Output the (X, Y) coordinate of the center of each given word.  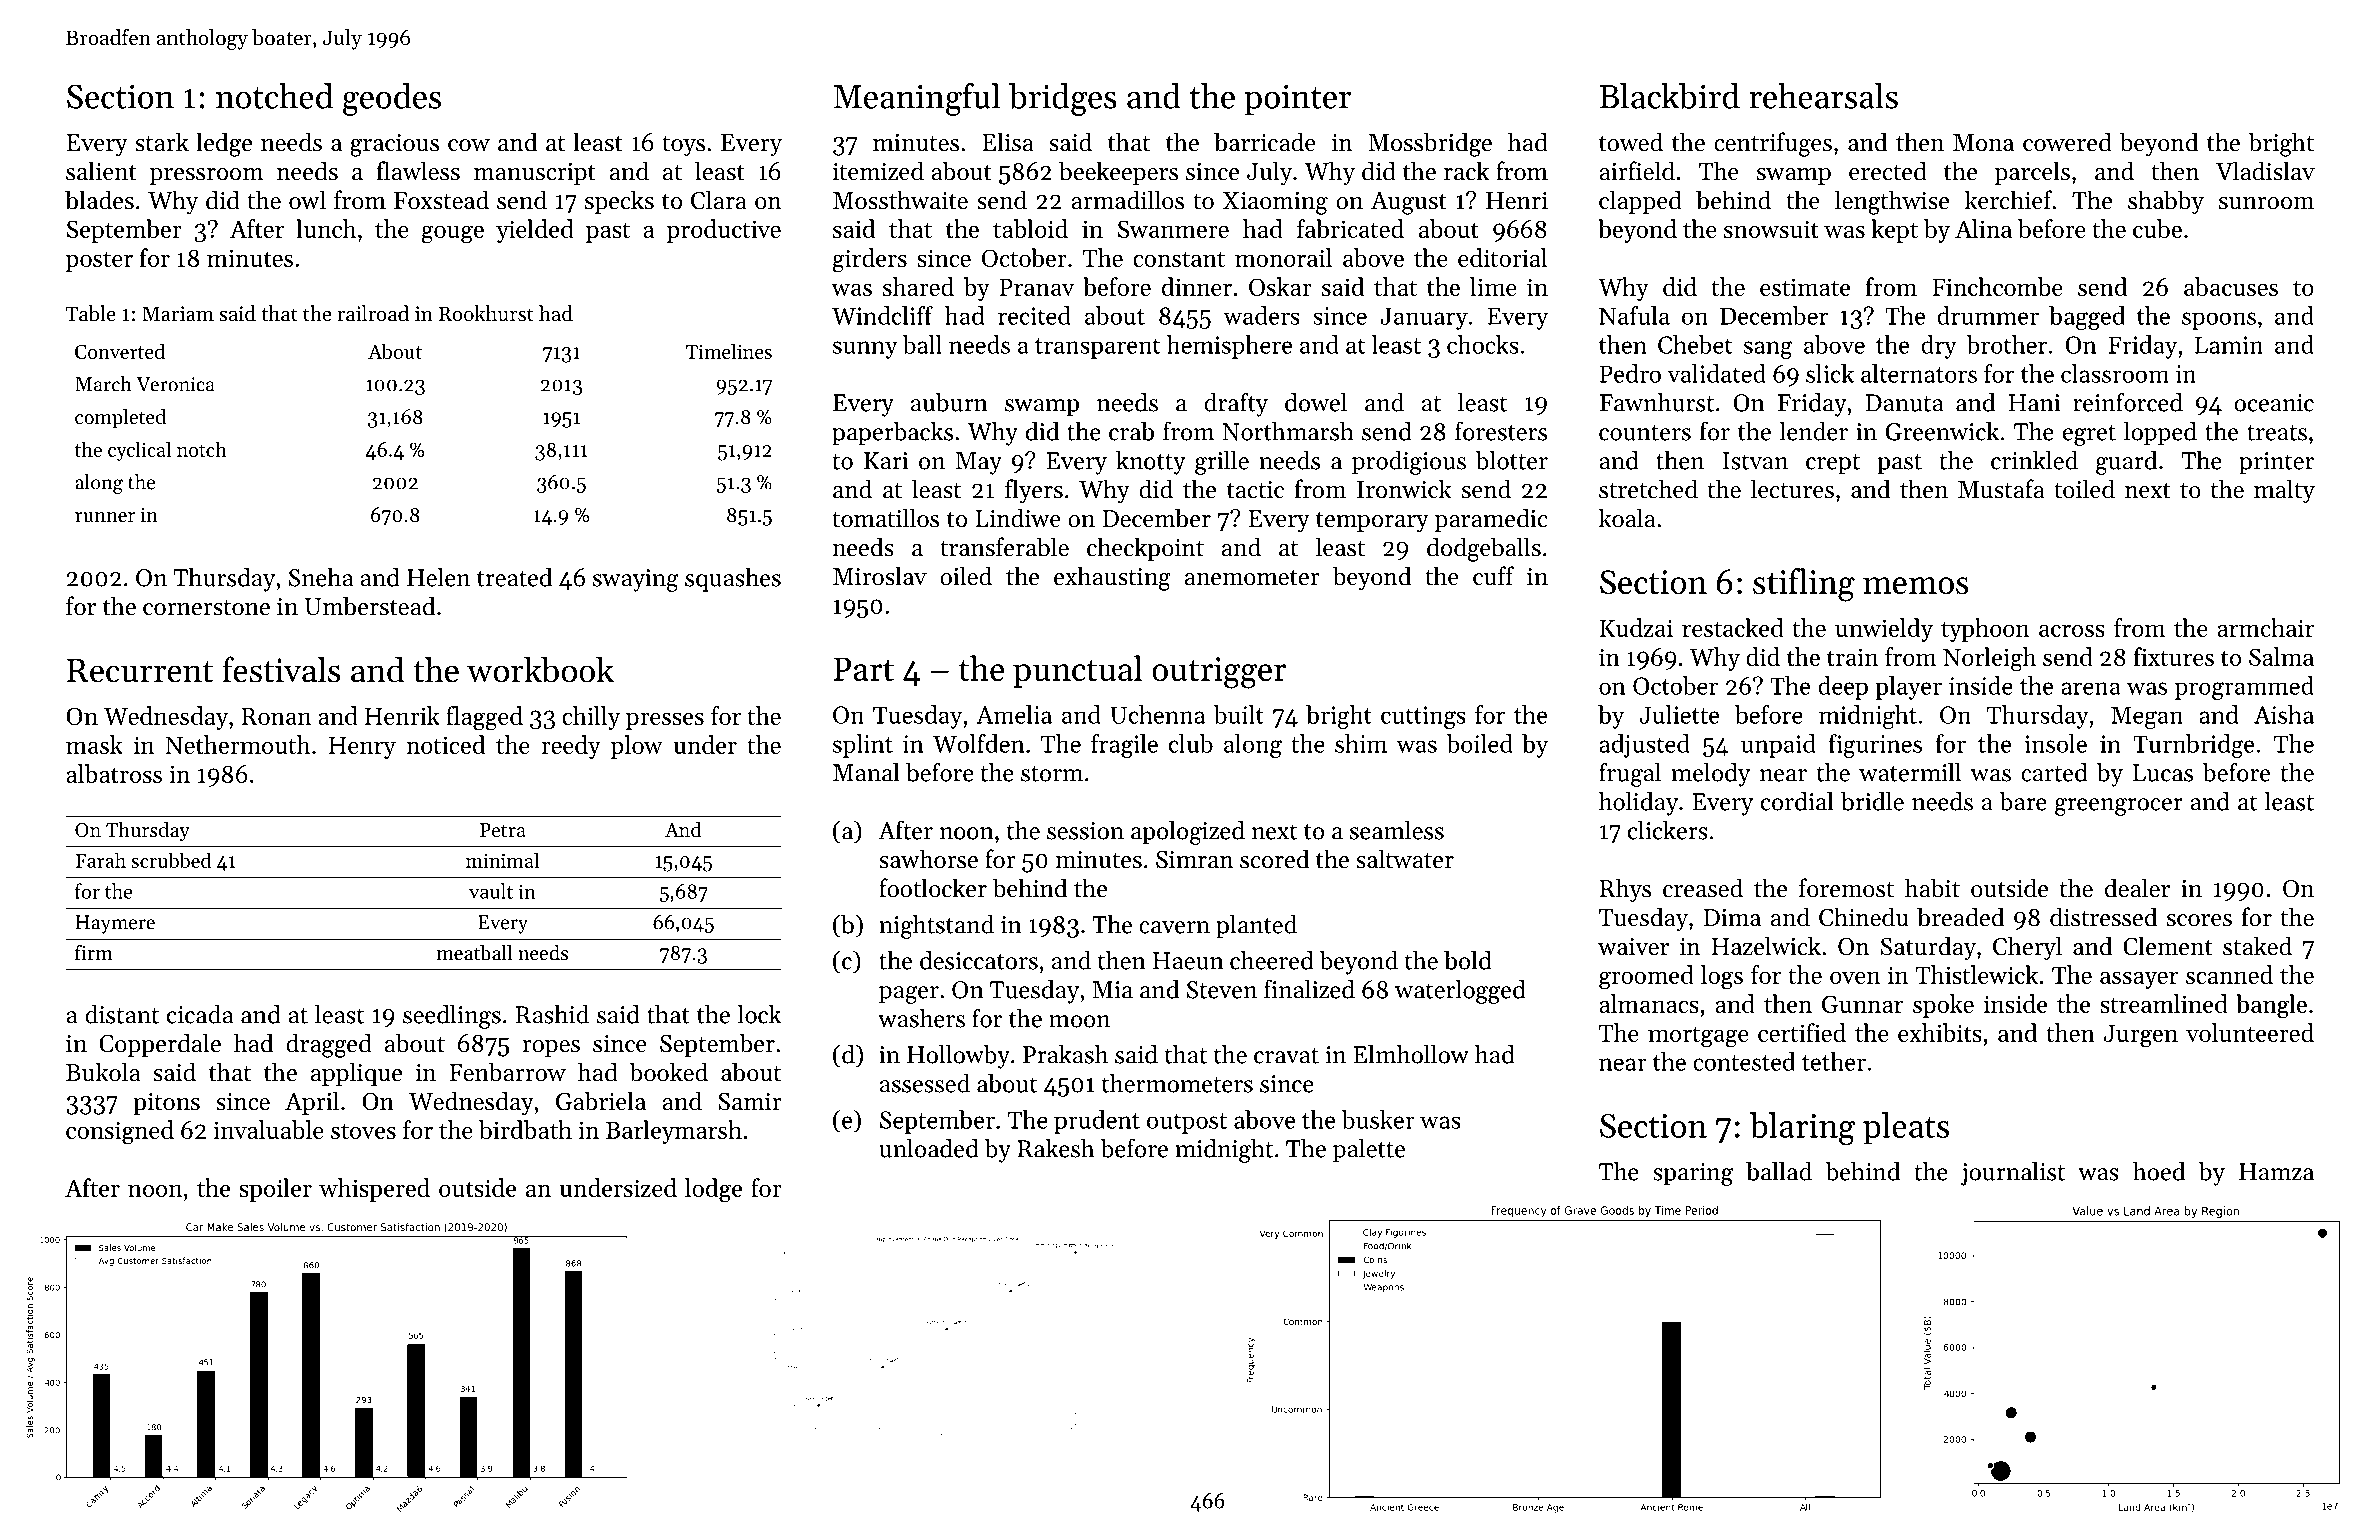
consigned (120, 1132)
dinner (1197, 286)
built (1239, 714)
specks (619, 202)
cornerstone (206, 608)
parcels (2032, 173)
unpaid (1778, 746)
